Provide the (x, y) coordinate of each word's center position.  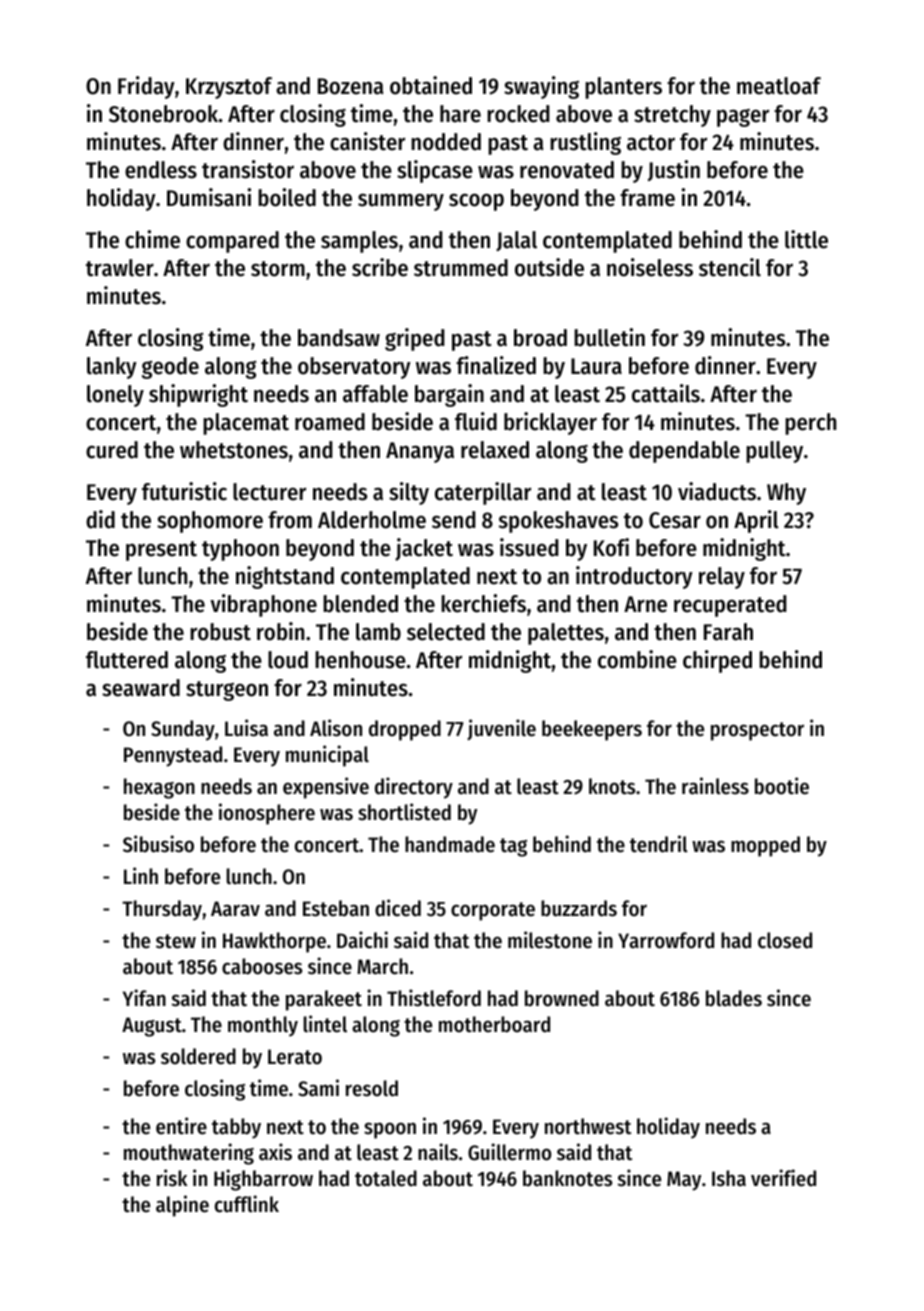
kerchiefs (483, 603)
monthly (263, 1026)
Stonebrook (163, 114)
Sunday (183, 730)
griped (415, 339)
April (756, 521)
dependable (684, 452)
